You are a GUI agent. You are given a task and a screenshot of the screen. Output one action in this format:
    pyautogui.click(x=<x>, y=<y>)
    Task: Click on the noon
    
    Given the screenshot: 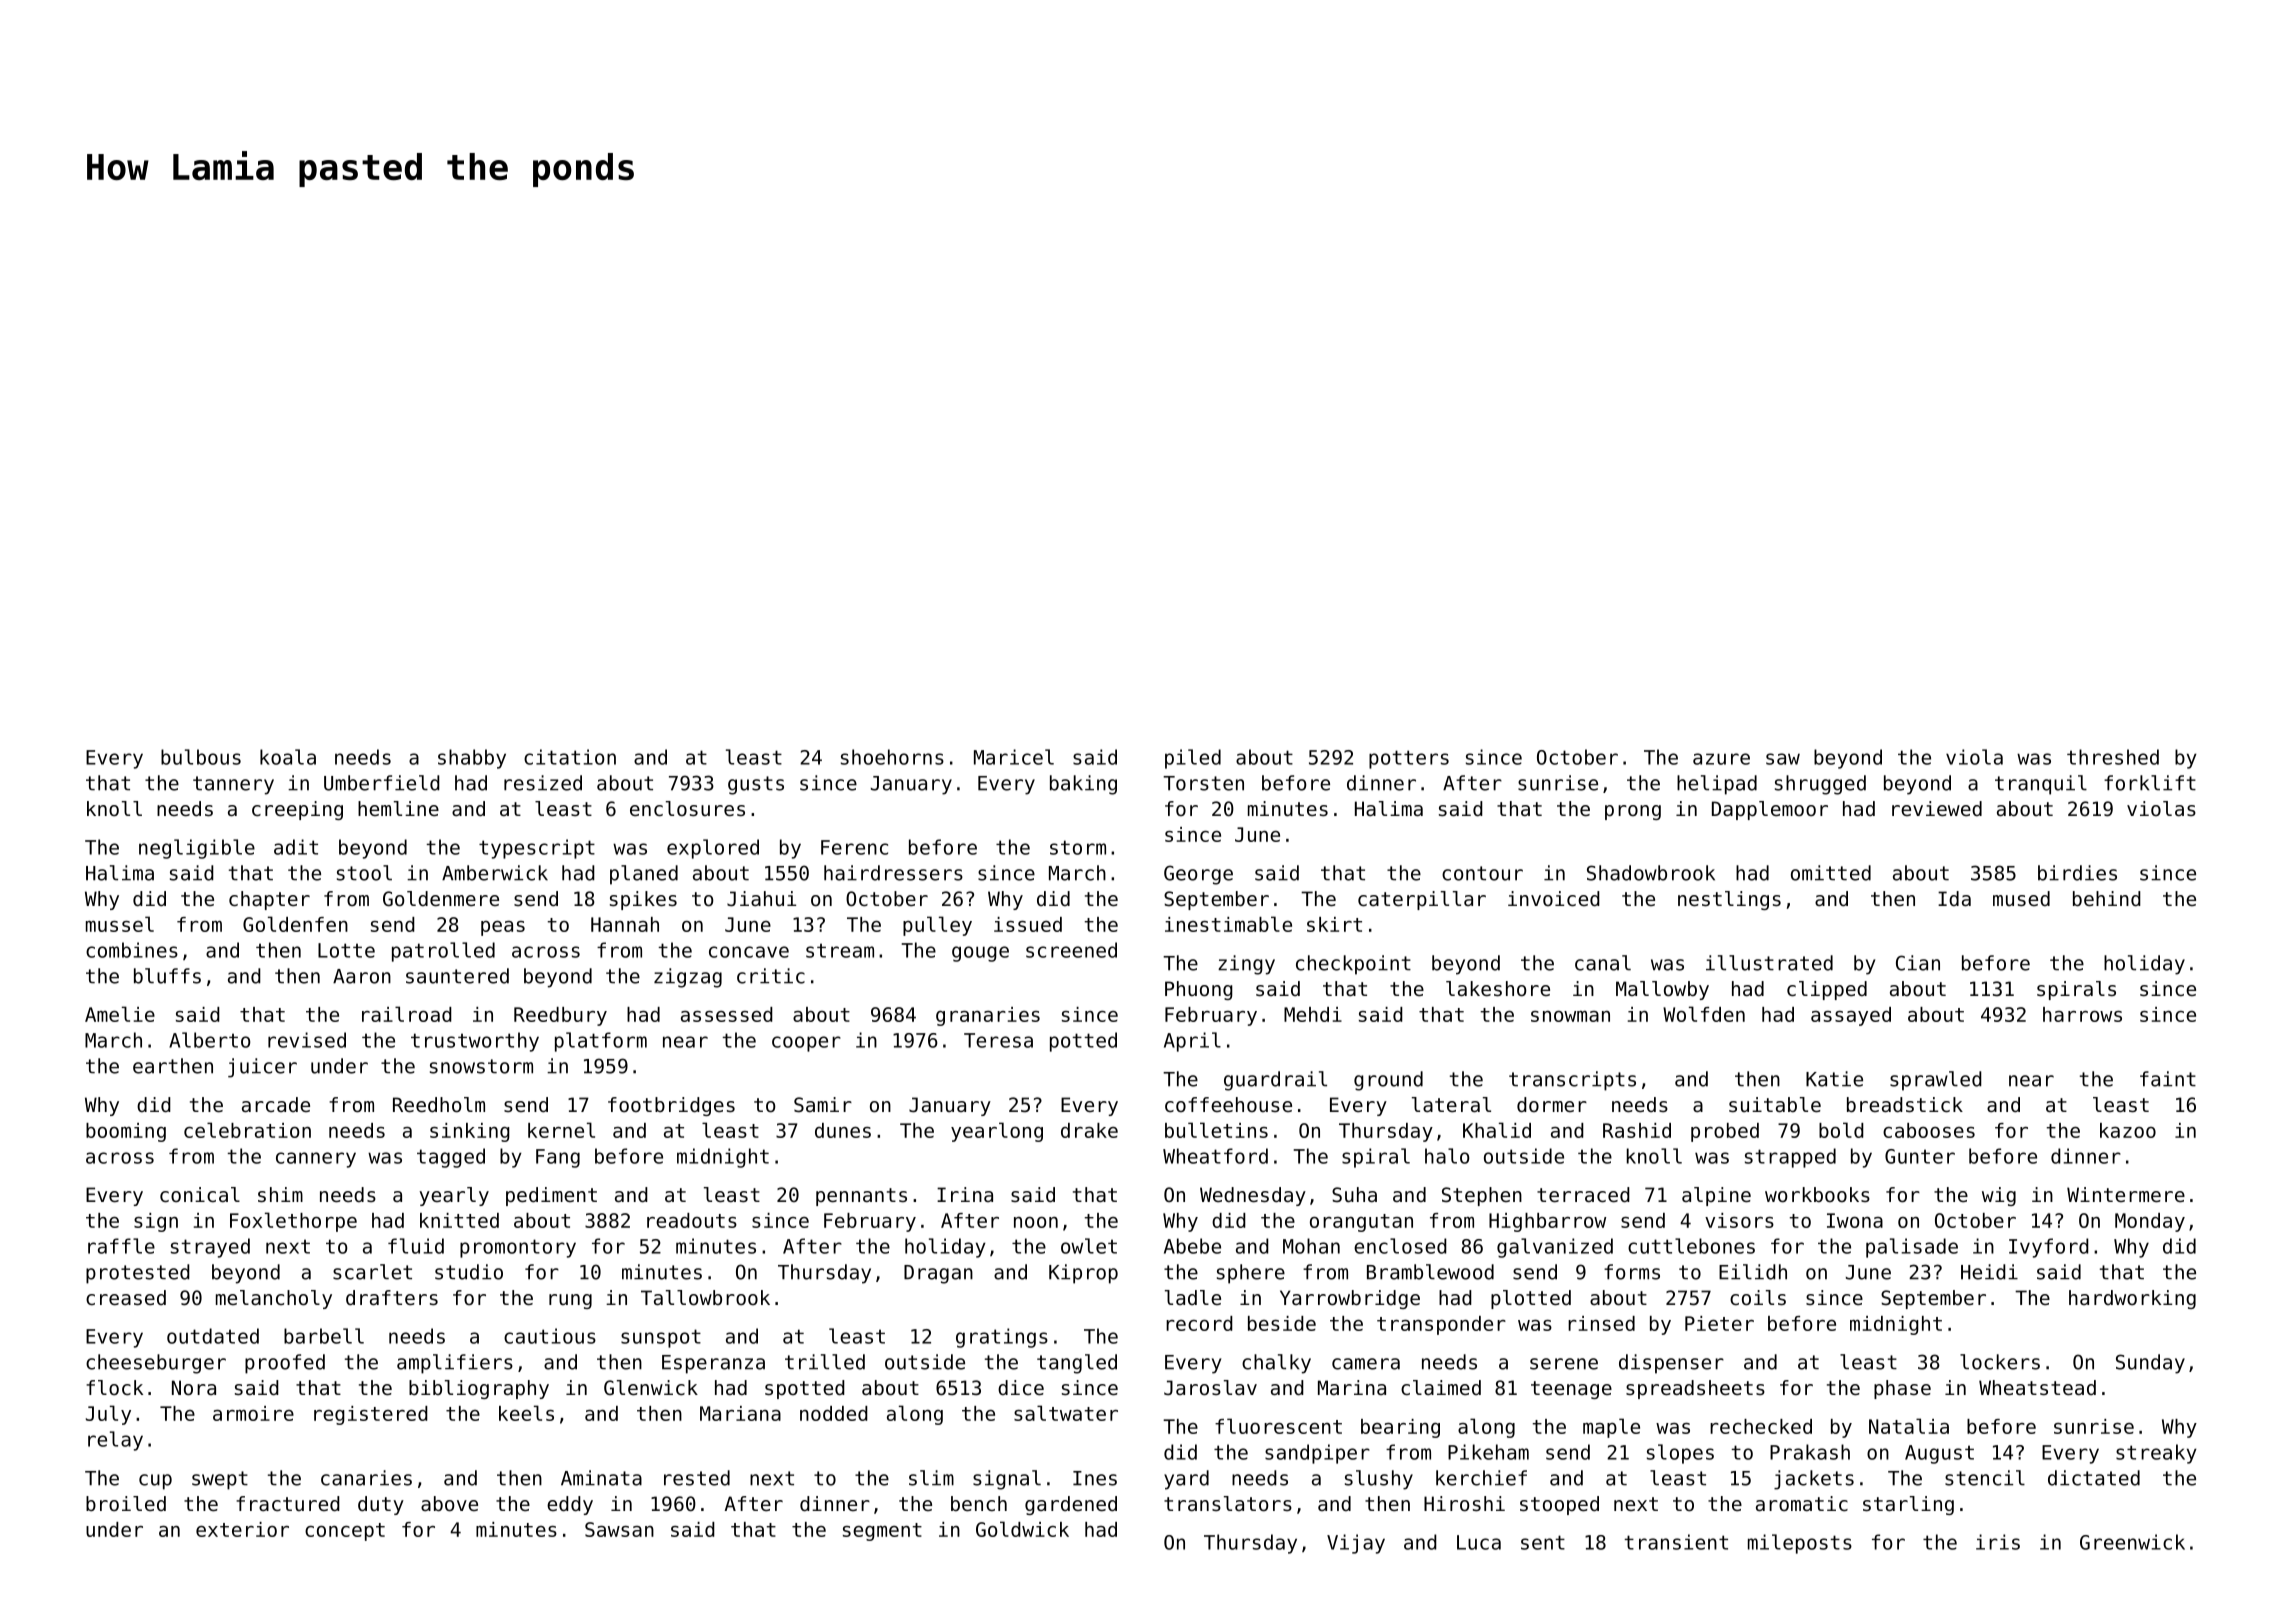 What is the action you would take?
    pyautogui.click(x=1036, y=1222)
